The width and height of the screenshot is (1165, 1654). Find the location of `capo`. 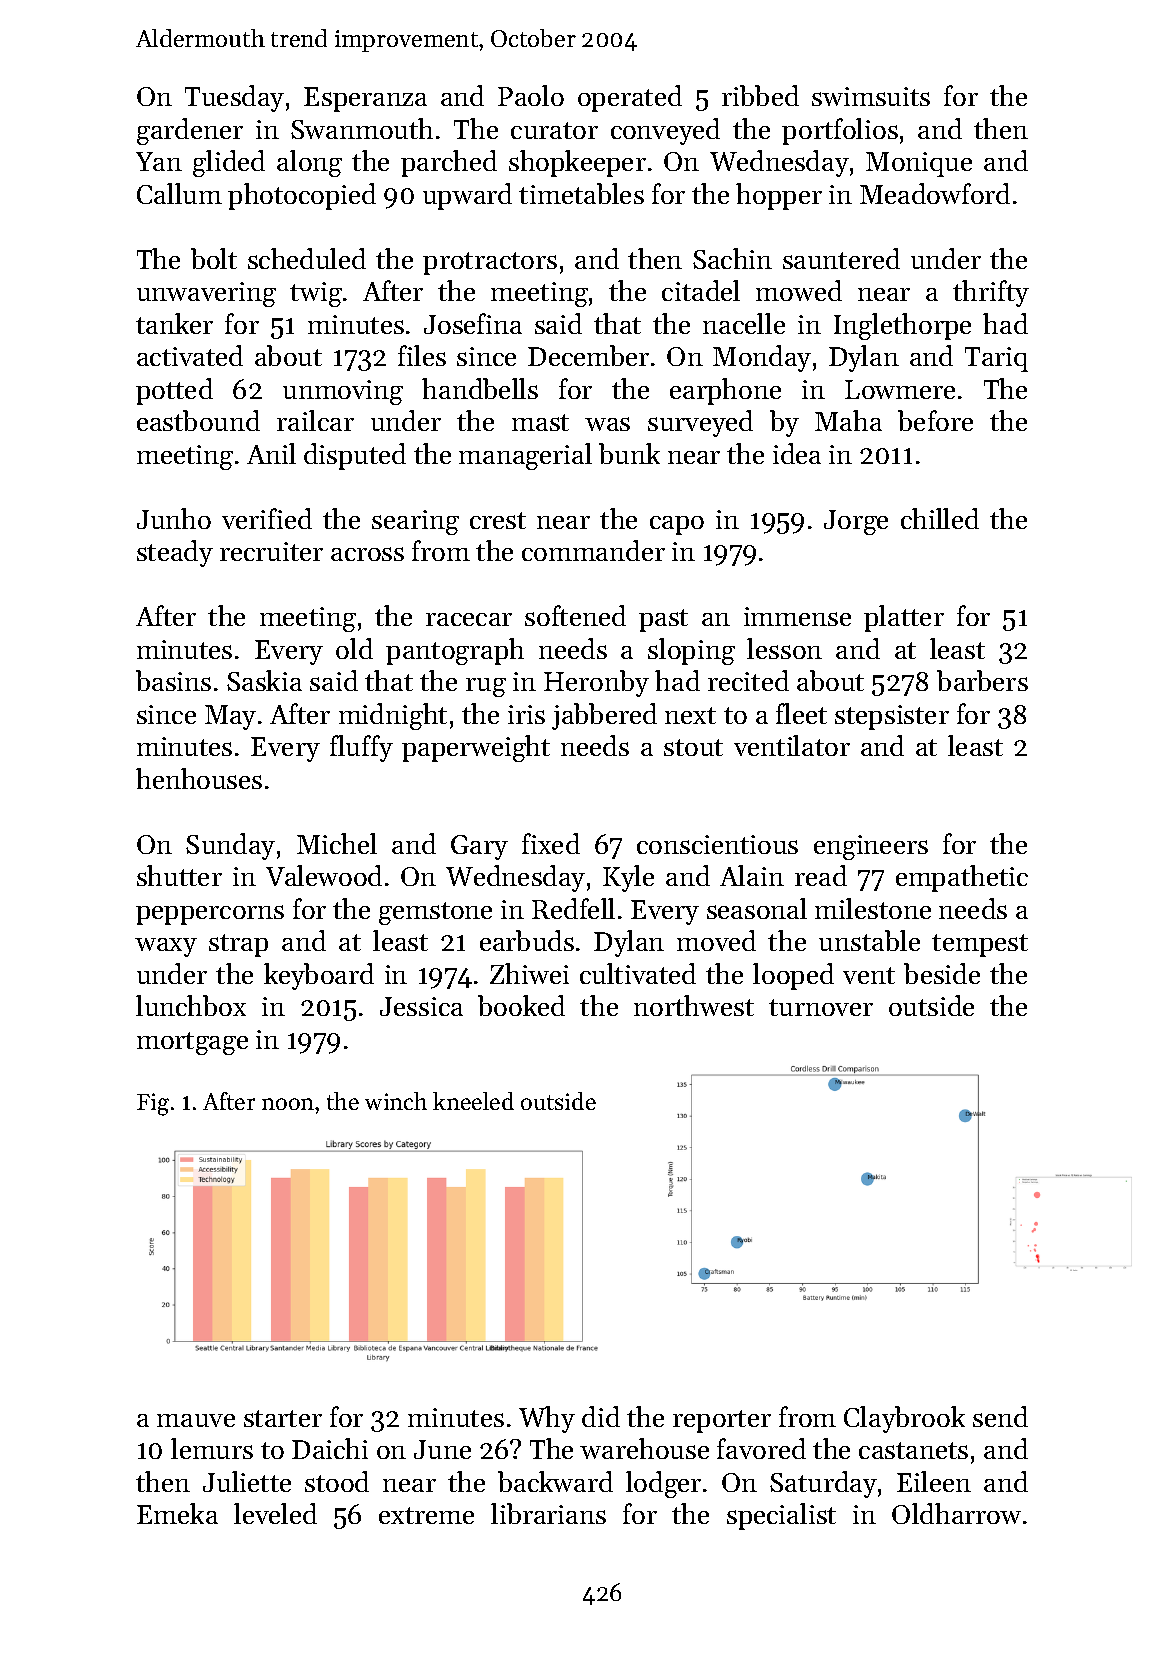

capo is located at coordinates (677, 525).
